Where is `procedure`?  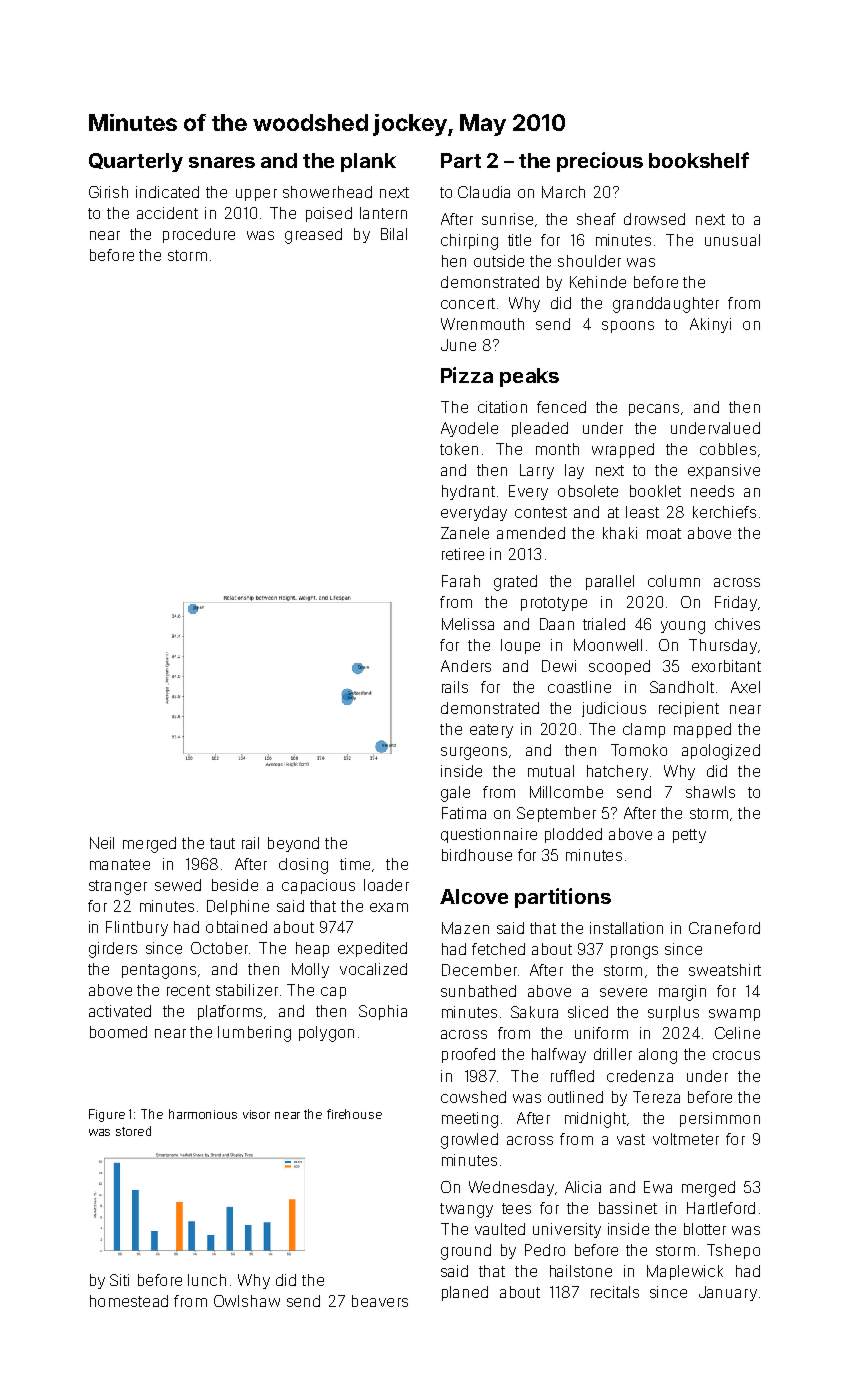
procedure is located at coordinates (199, 235).
